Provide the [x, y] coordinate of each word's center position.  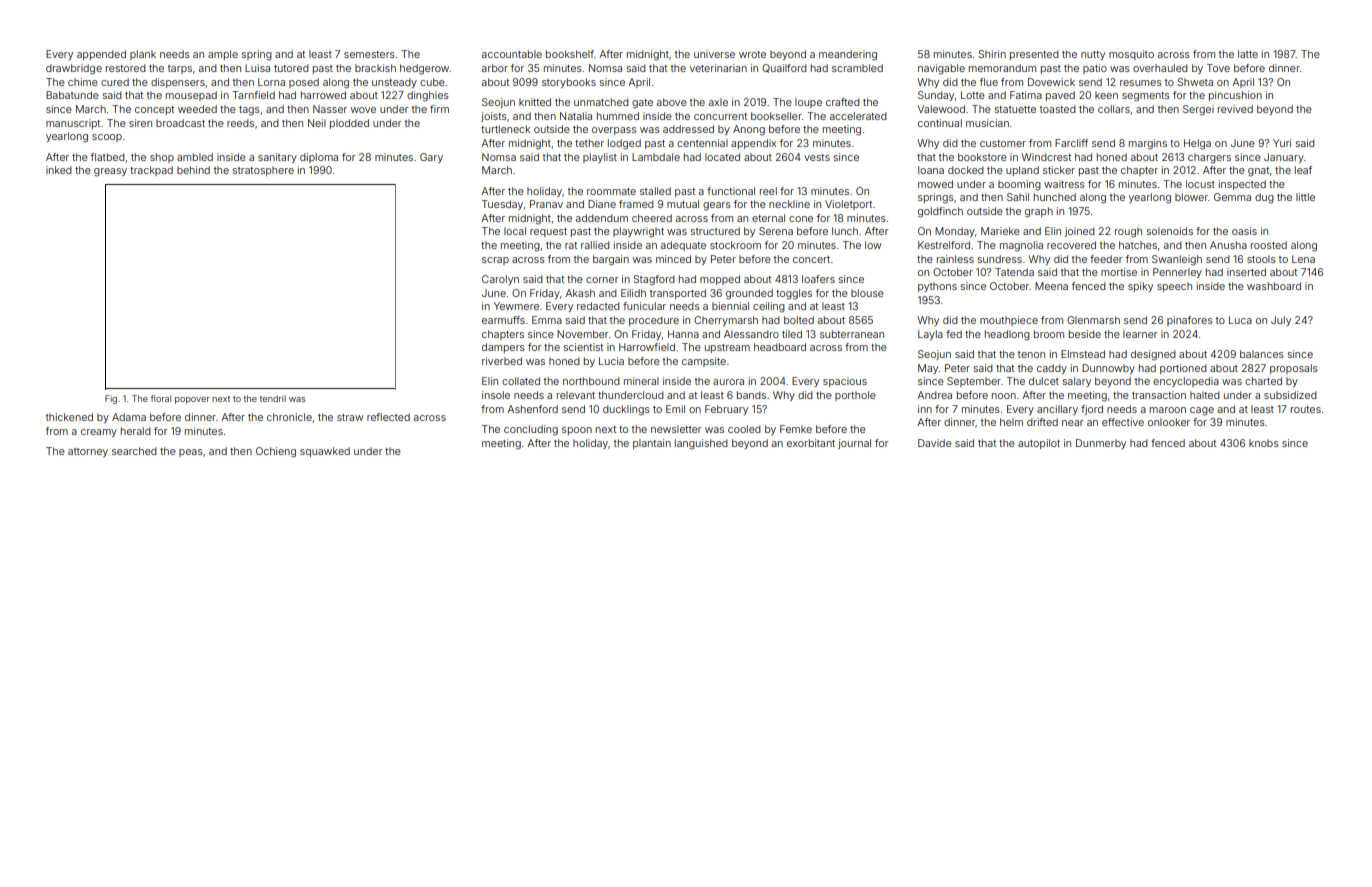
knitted [535, 102]
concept [154, 110]
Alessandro [751, 334]
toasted [1058, 109]
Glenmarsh [1093, 320]
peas [191, 453]
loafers [818, 279]
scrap [495, 261]
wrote [752, 54]
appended [101, 55]
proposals [1294, 369]
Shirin [992, 54]
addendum [602, 218]
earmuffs [503, 320]
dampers [503, 348]
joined [1080, 232]
